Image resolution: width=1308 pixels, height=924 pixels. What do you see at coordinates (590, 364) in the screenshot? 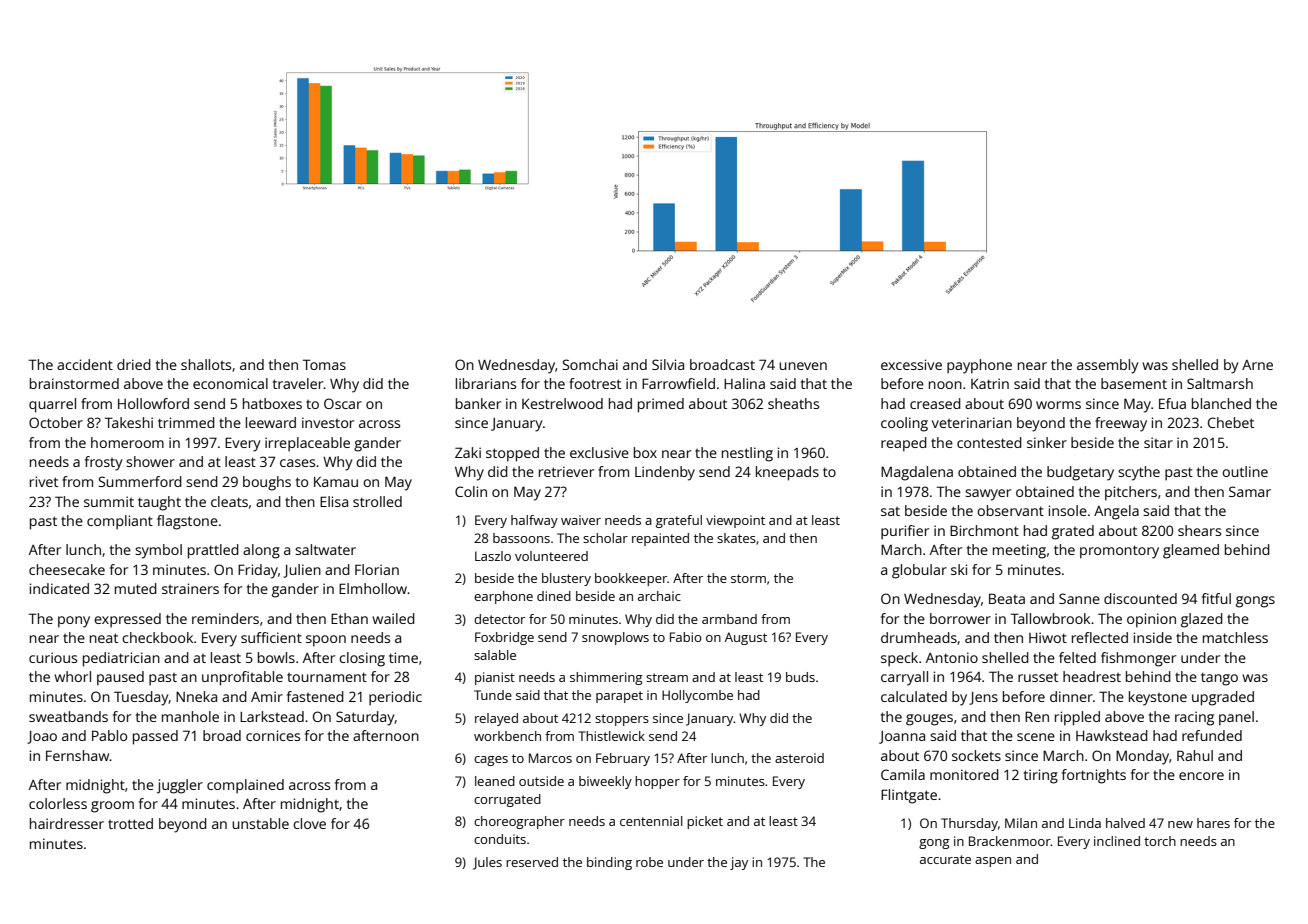
I see `Somchai` at bounding box center [590, 364].
